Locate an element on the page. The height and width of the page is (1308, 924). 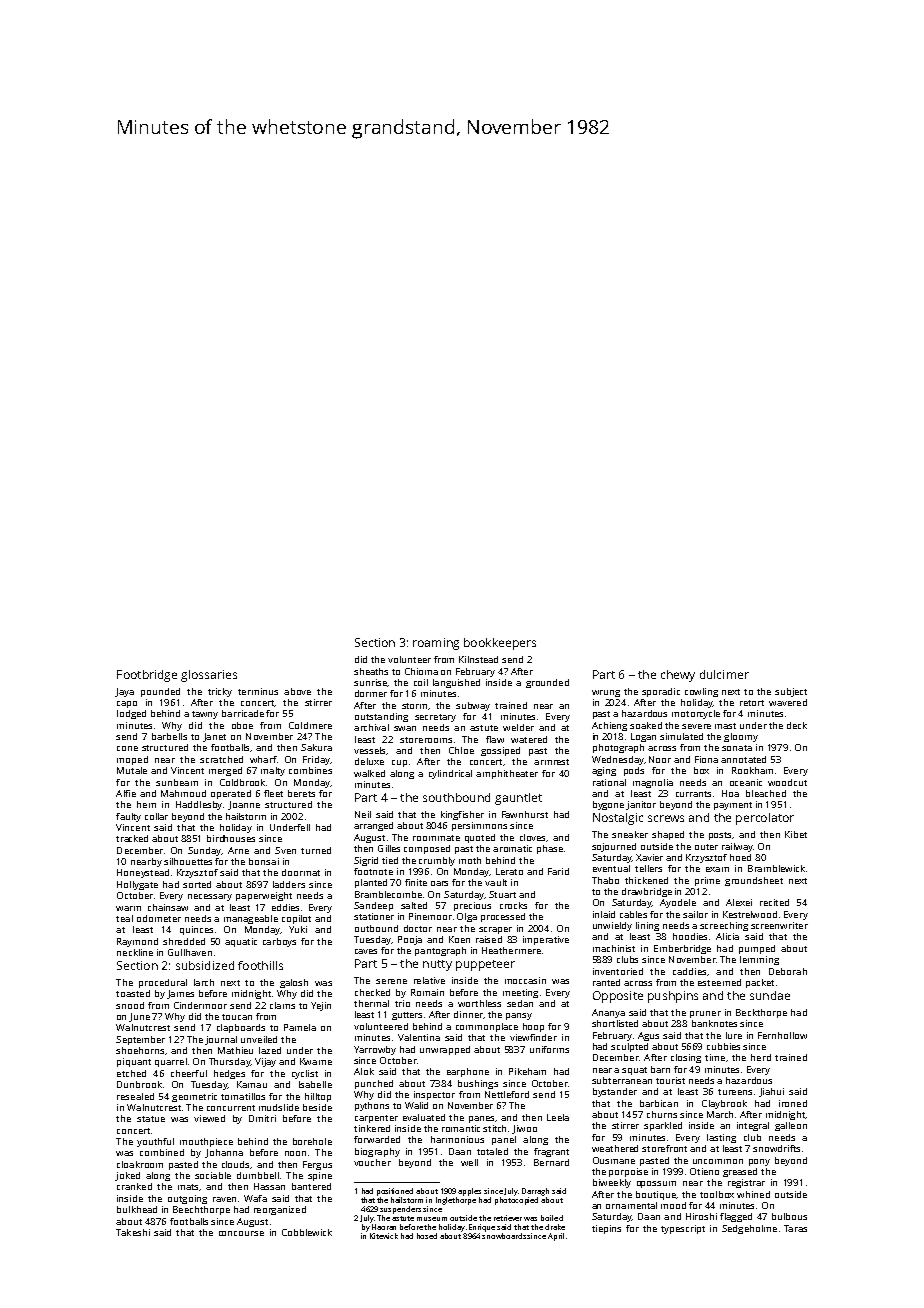
roaming is located at coordinates (436, 644).
